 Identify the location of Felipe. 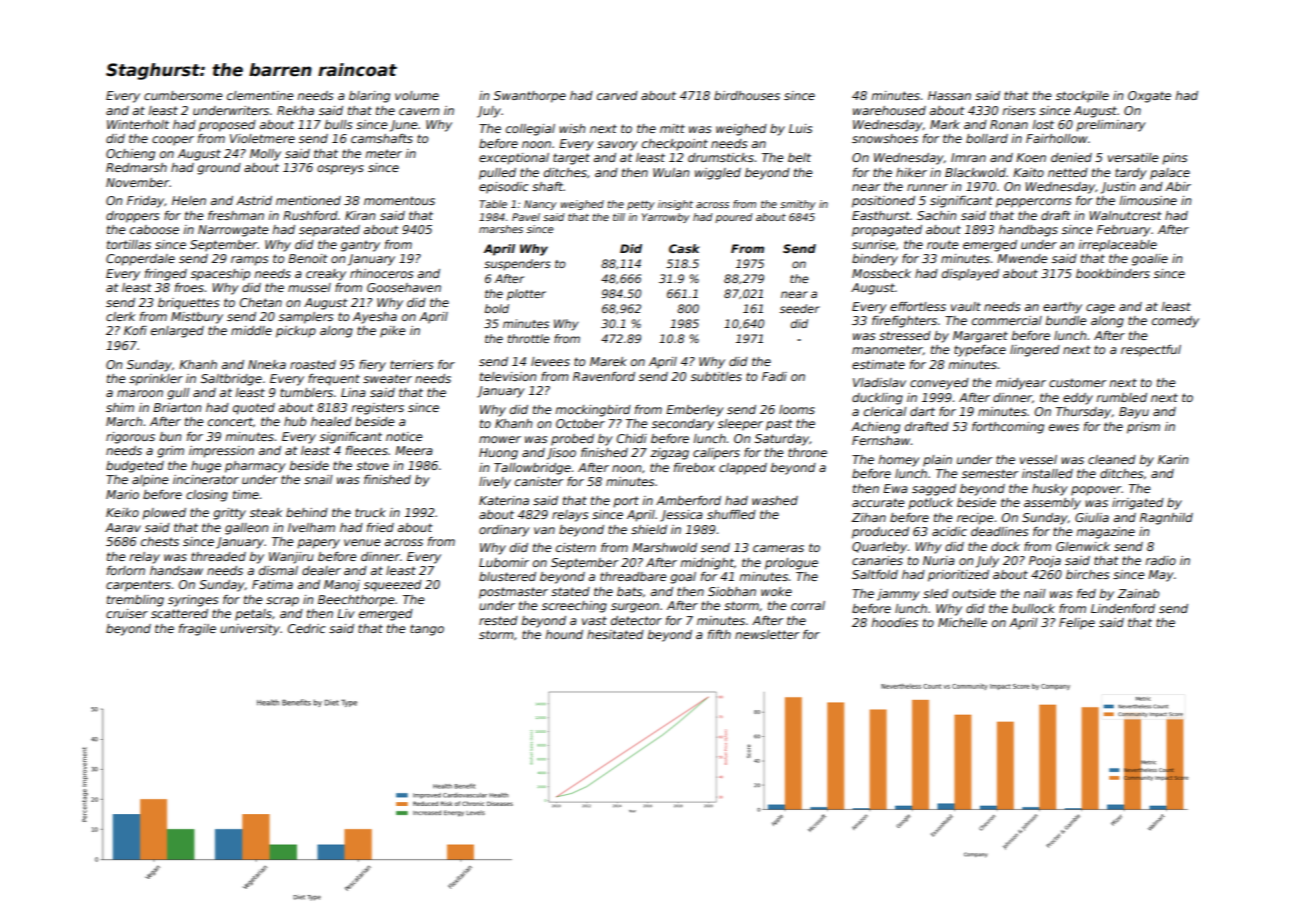
(1077, 624).
